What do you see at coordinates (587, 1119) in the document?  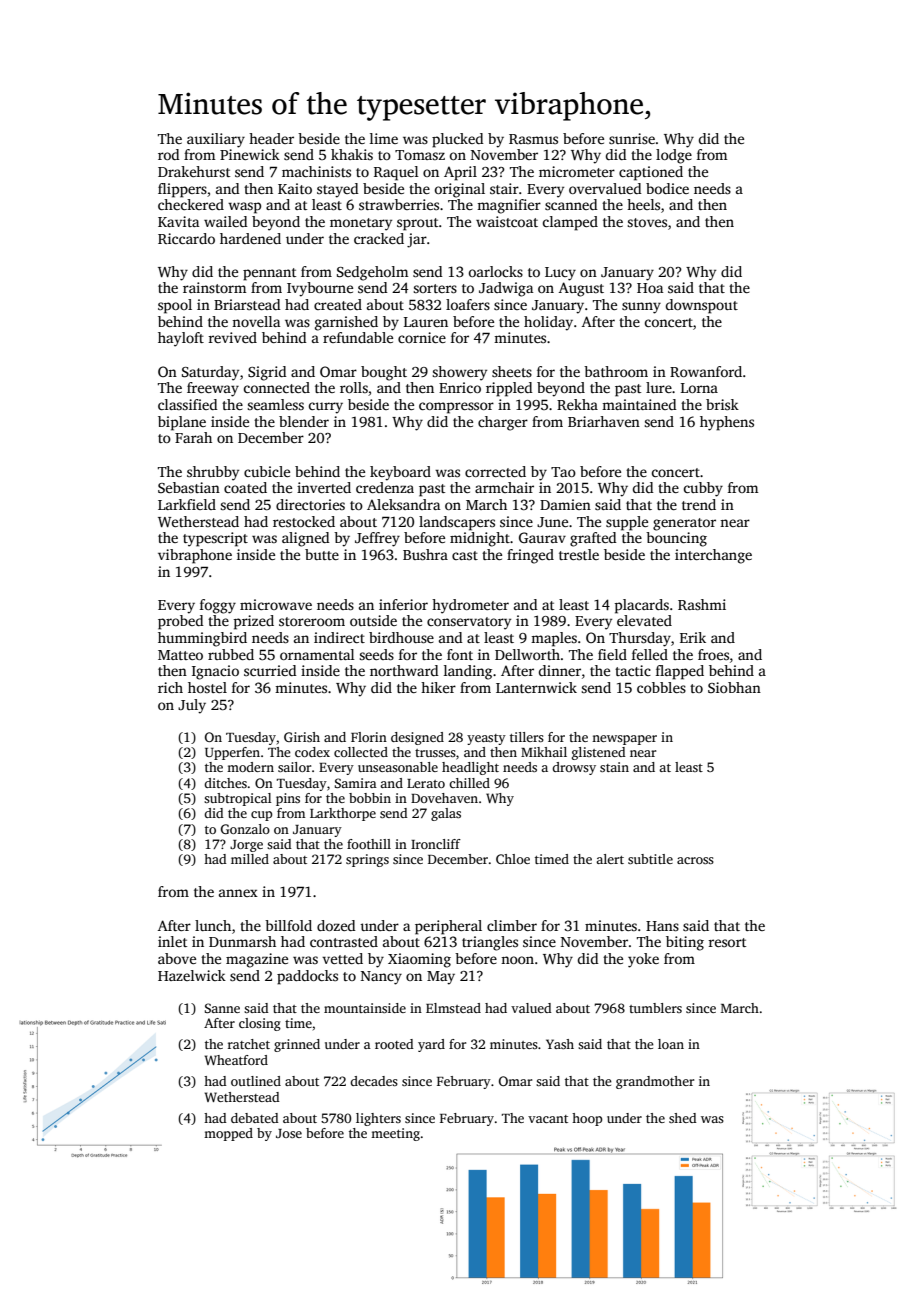 I see `hoop` at bounding box center [587, 1119].
